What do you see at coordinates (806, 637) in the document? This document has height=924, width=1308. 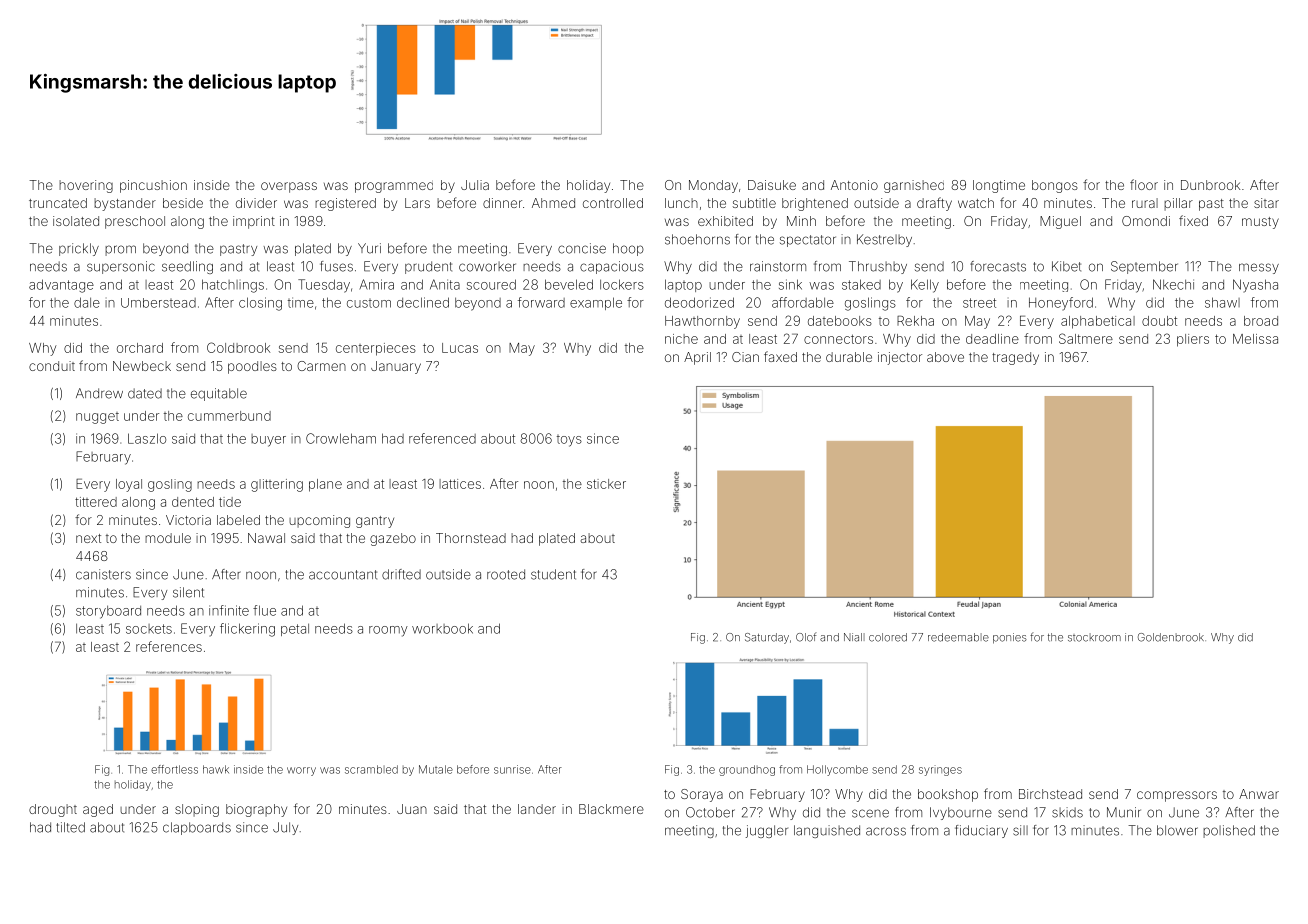 I see `Olof` at bounding box center [806, 637].
